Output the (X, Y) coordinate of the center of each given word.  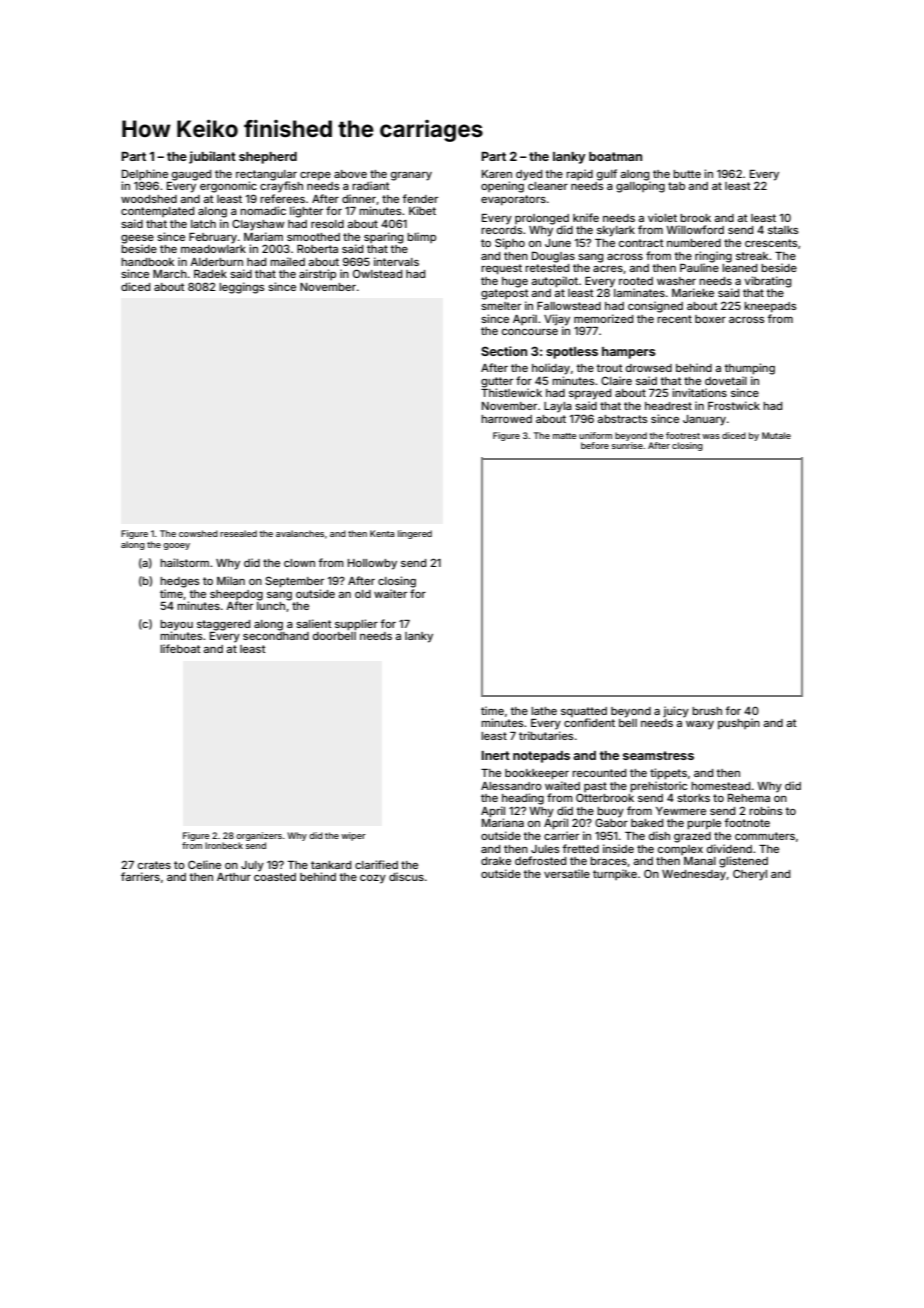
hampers (629, 353)
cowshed (198, 533)
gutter (497, 382)
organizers (259, 836)
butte (687, 174)
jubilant (212, 157)
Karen (497, 174)
